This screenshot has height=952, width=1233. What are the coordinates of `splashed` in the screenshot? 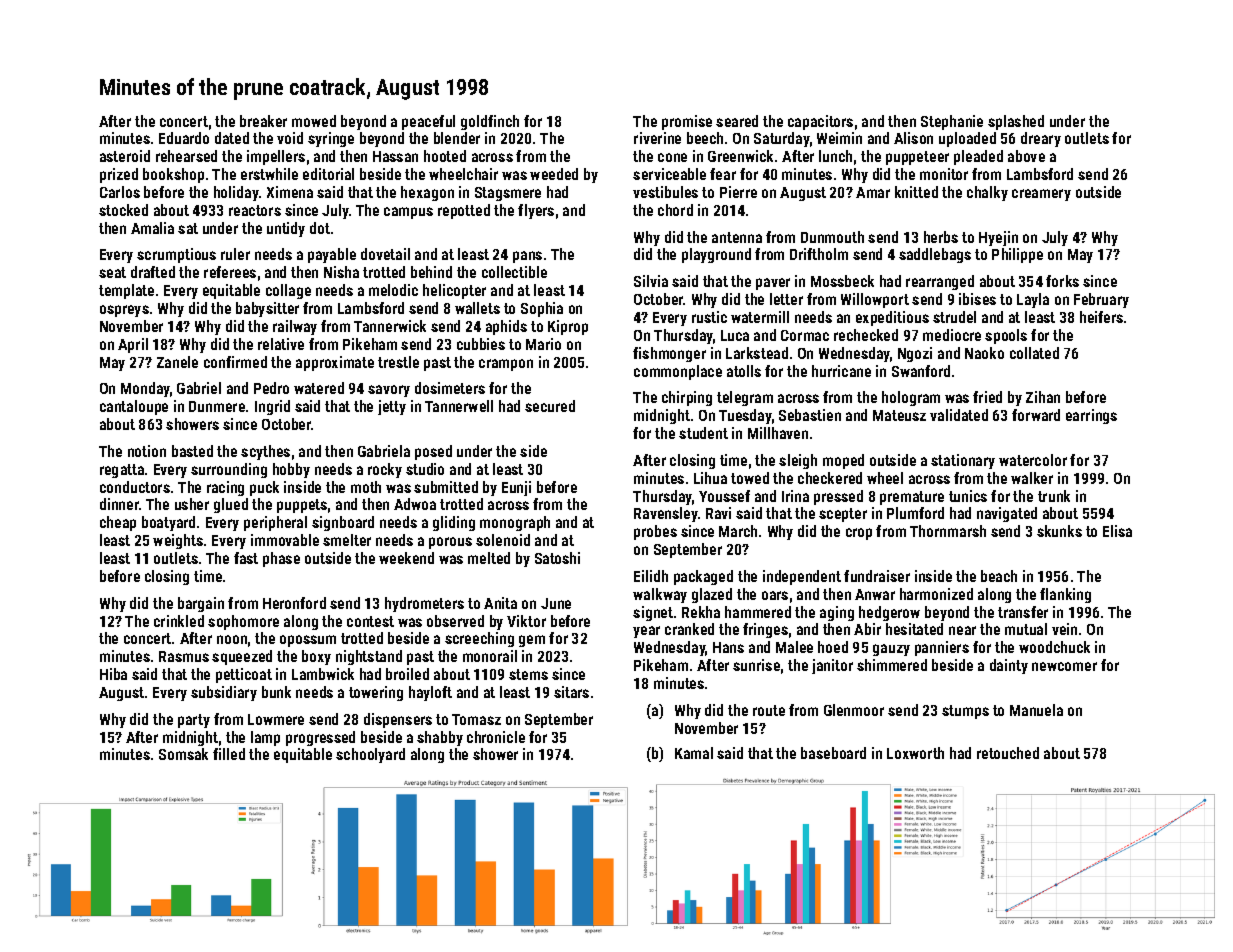 It's located at (1016, 122).
